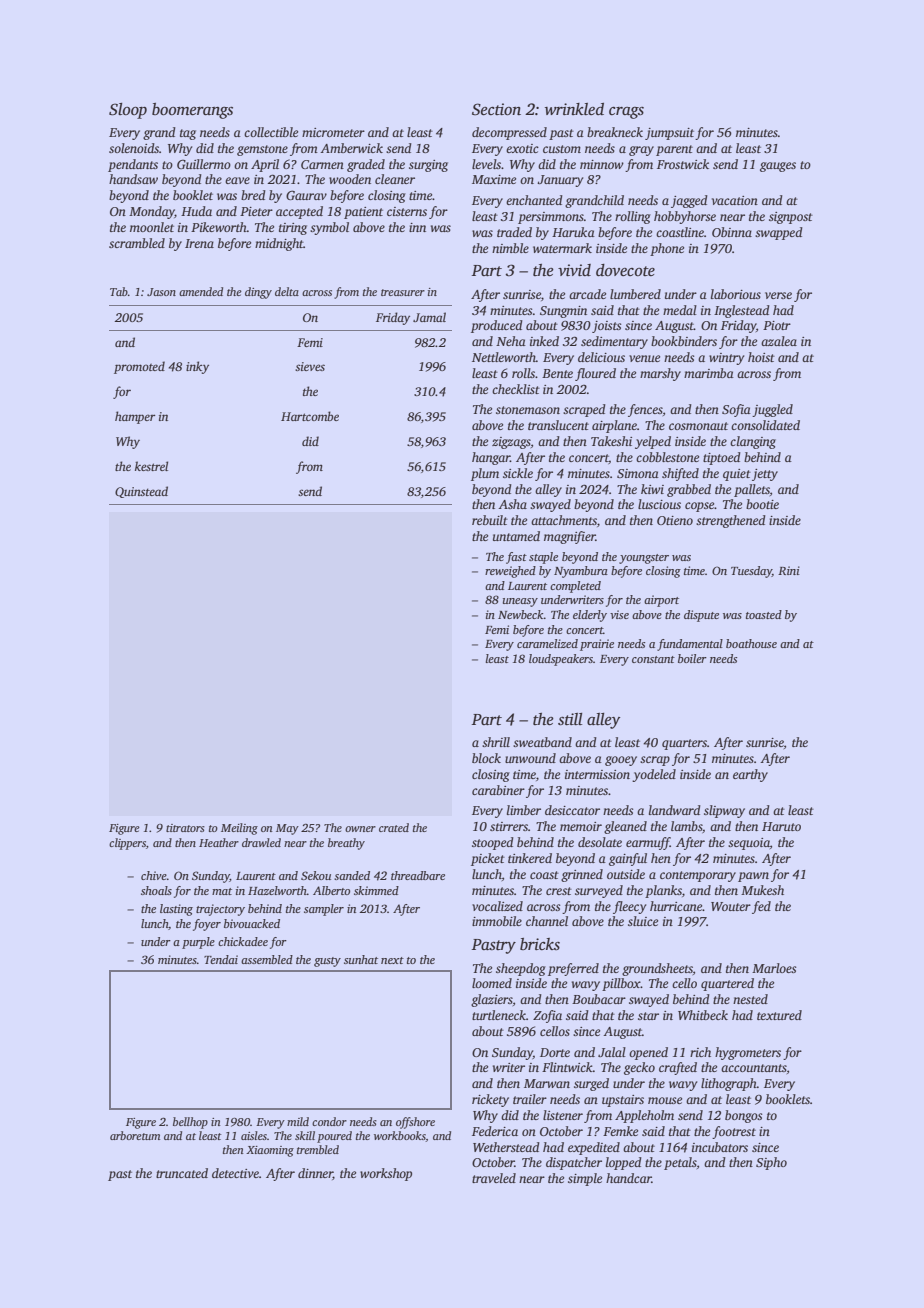  Describe the element at coordinates (765, 425) in the image. I see `consolidated` at that location.
